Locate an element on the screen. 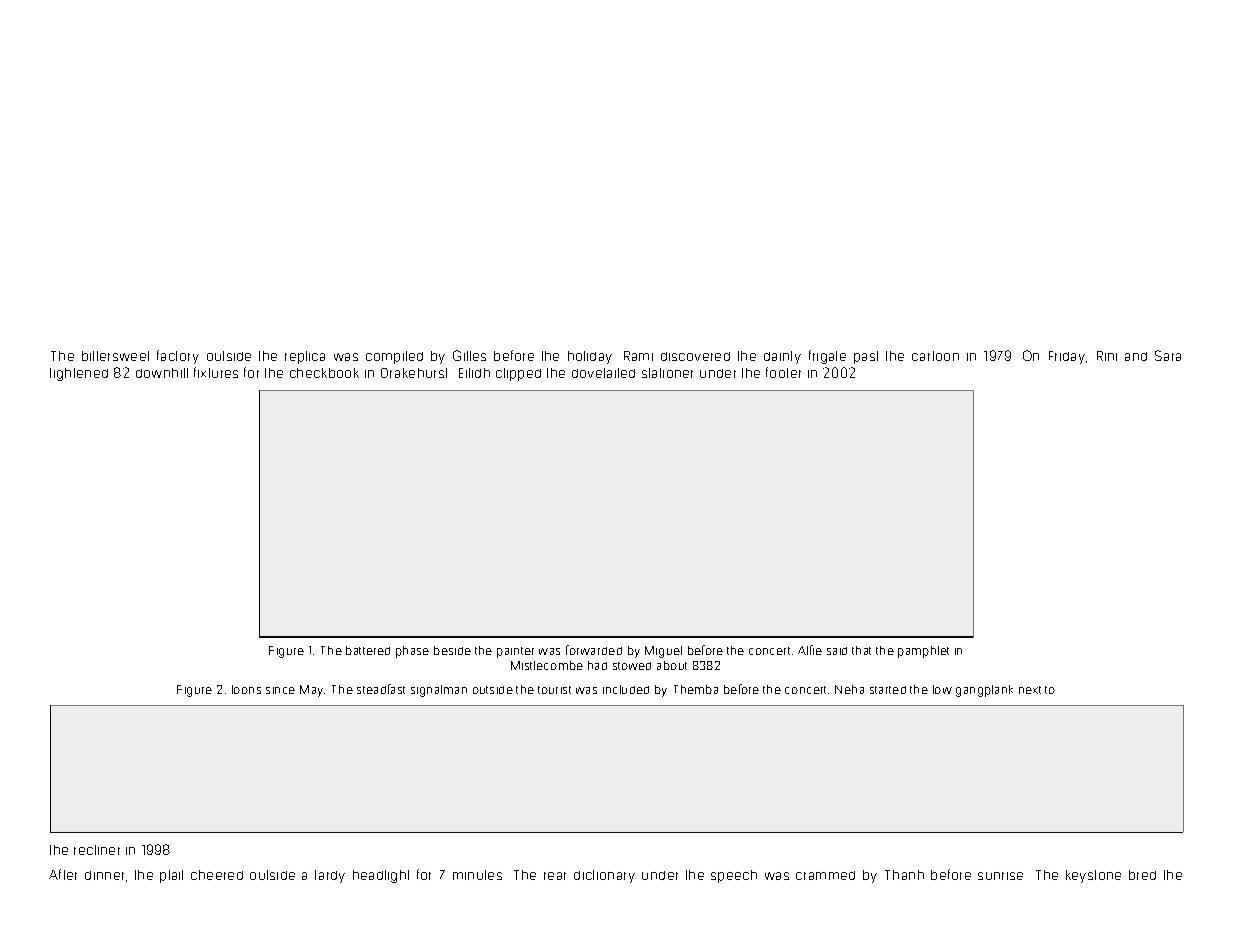 The width and height of the screenshot is (1233, 952). had is located at coordinates (597, 665).
